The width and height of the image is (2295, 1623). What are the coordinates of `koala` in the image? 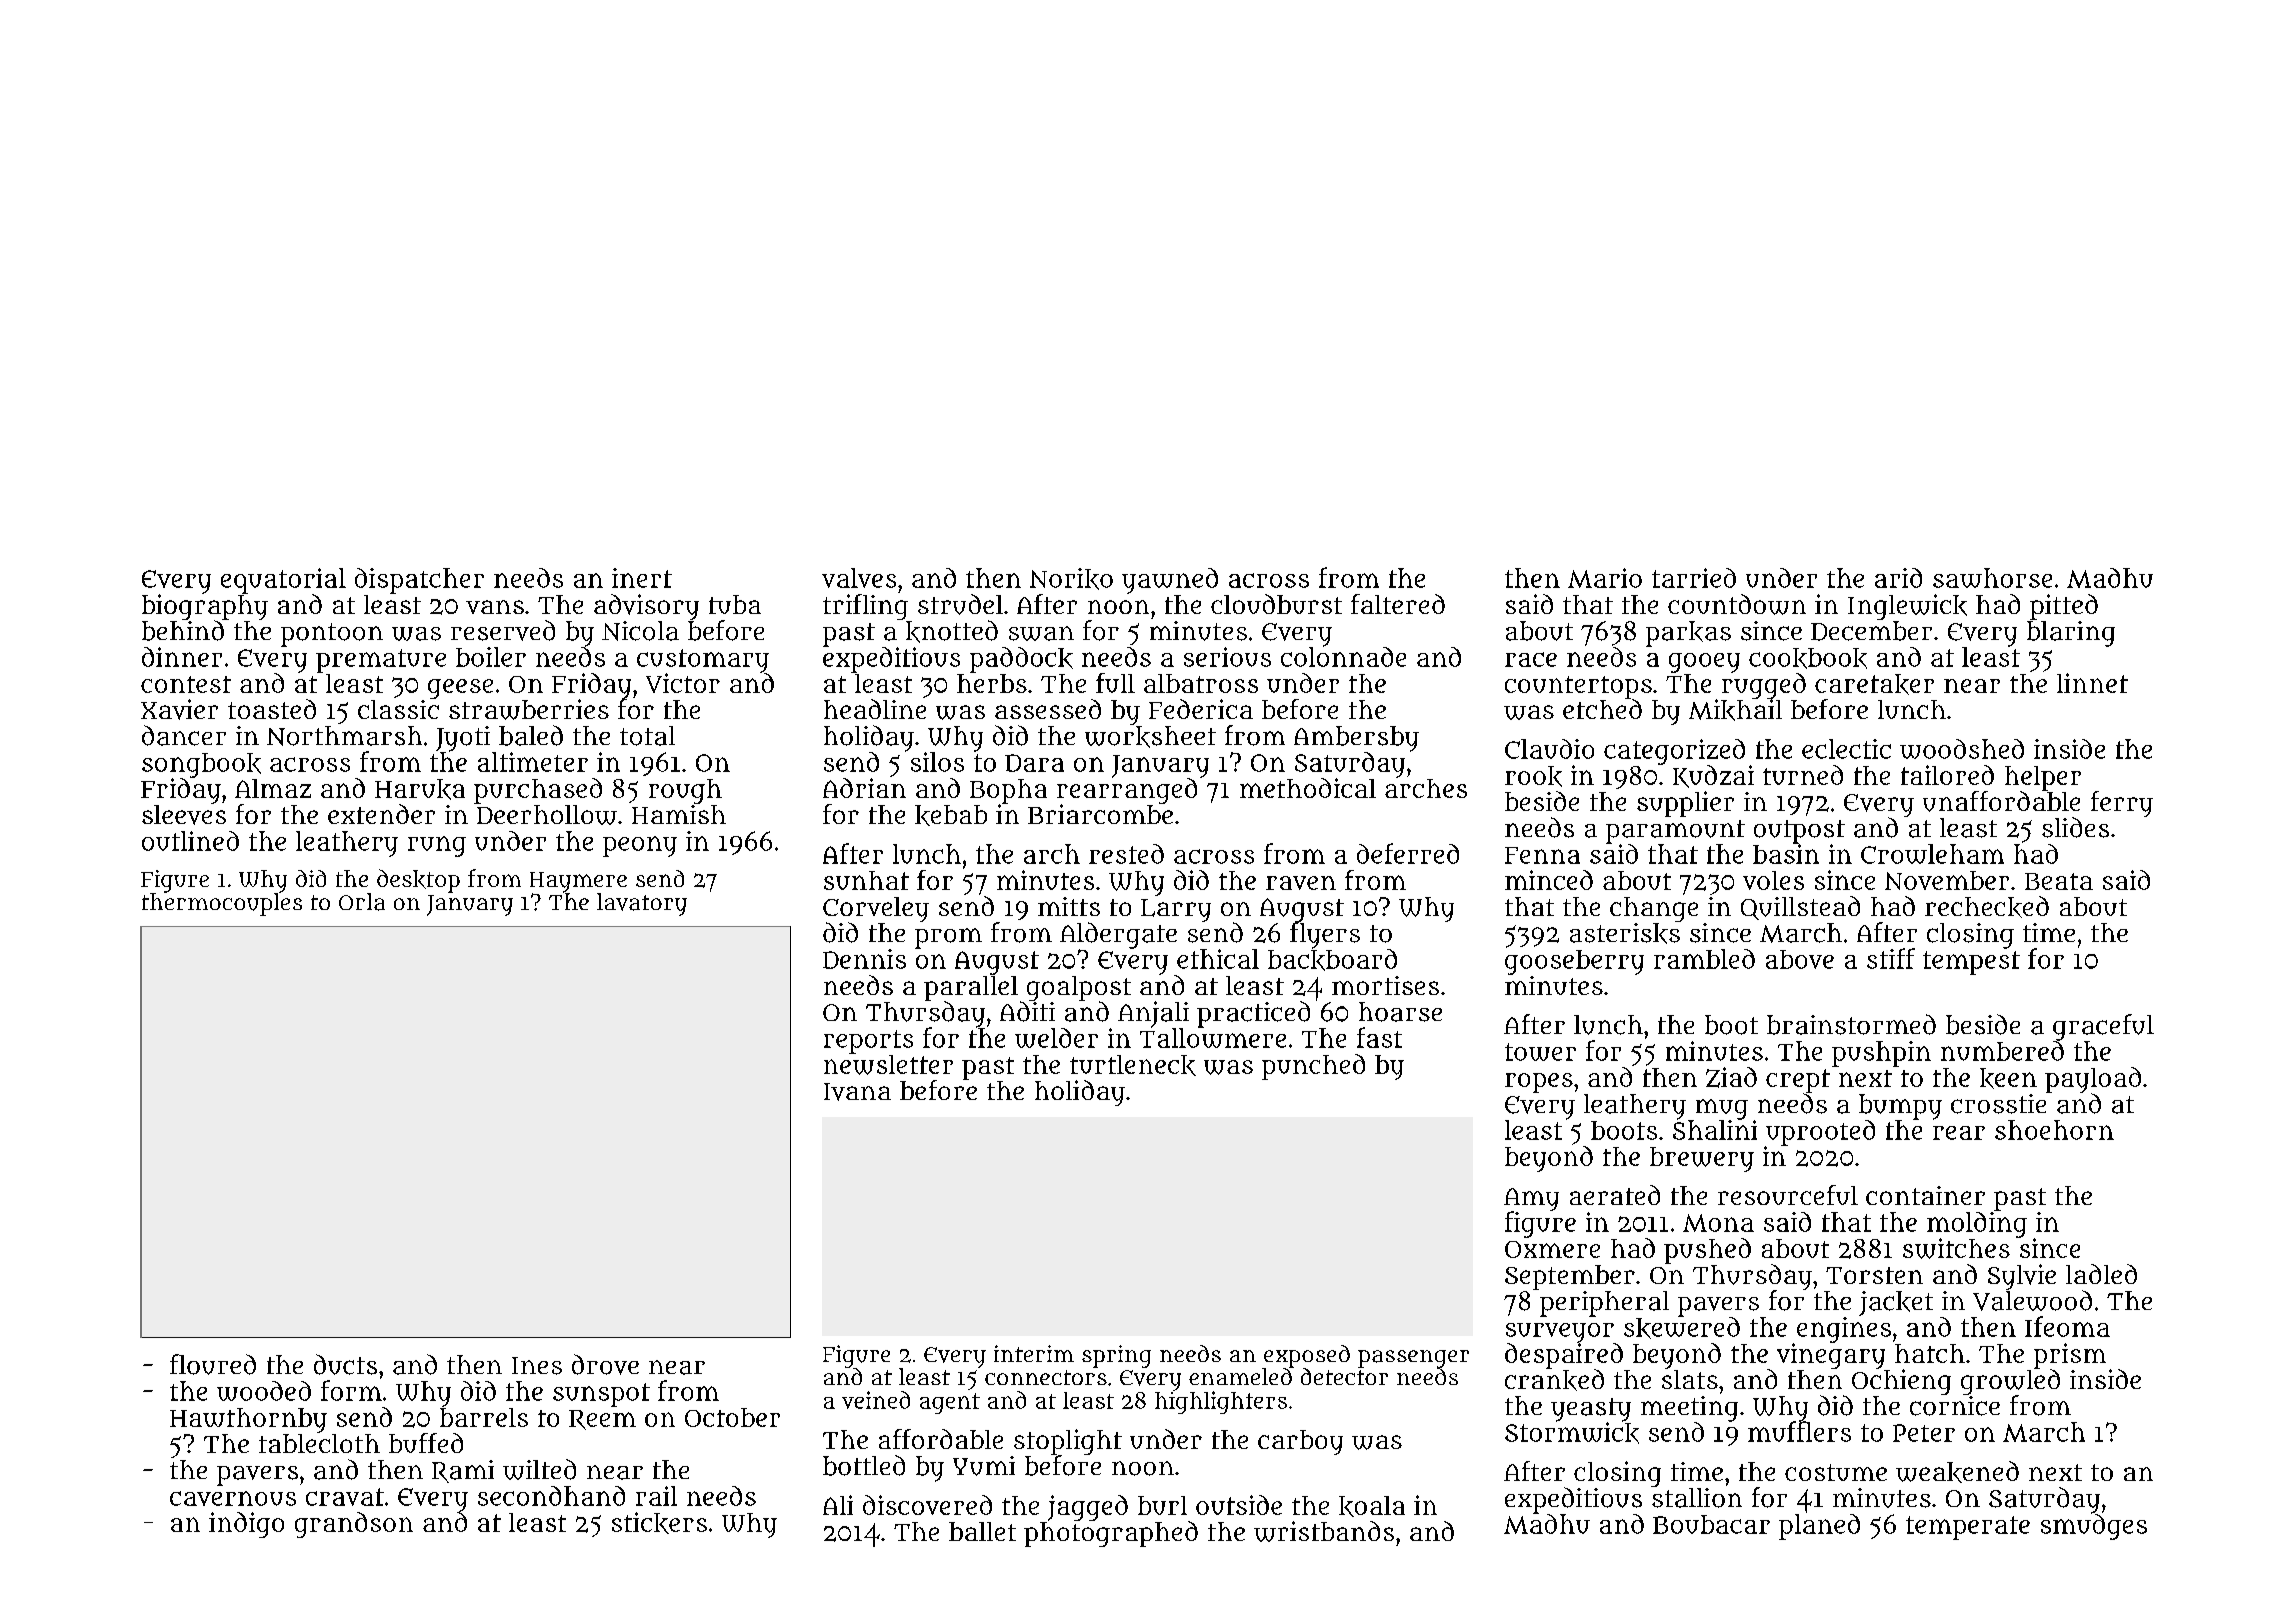 It's located at (1372, 1506).
